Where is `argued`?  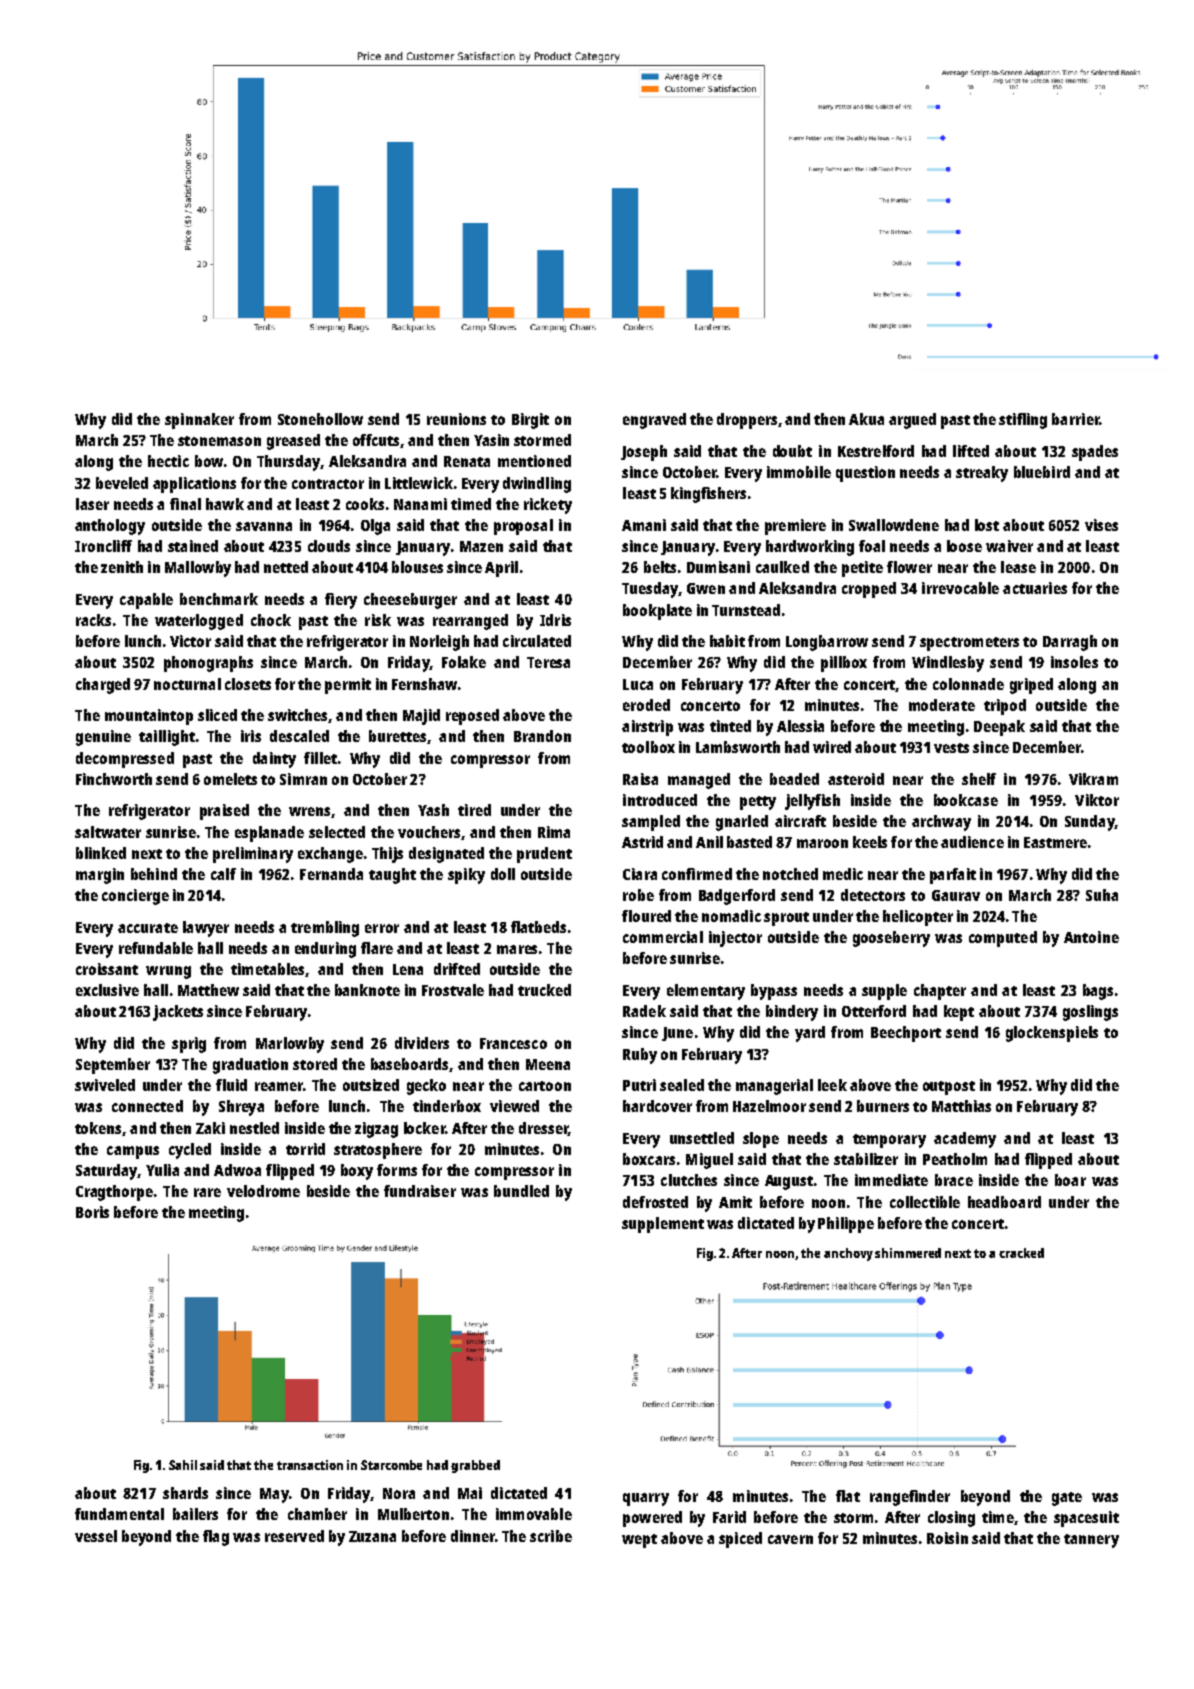 argued is located at coordinates (912, 421).
